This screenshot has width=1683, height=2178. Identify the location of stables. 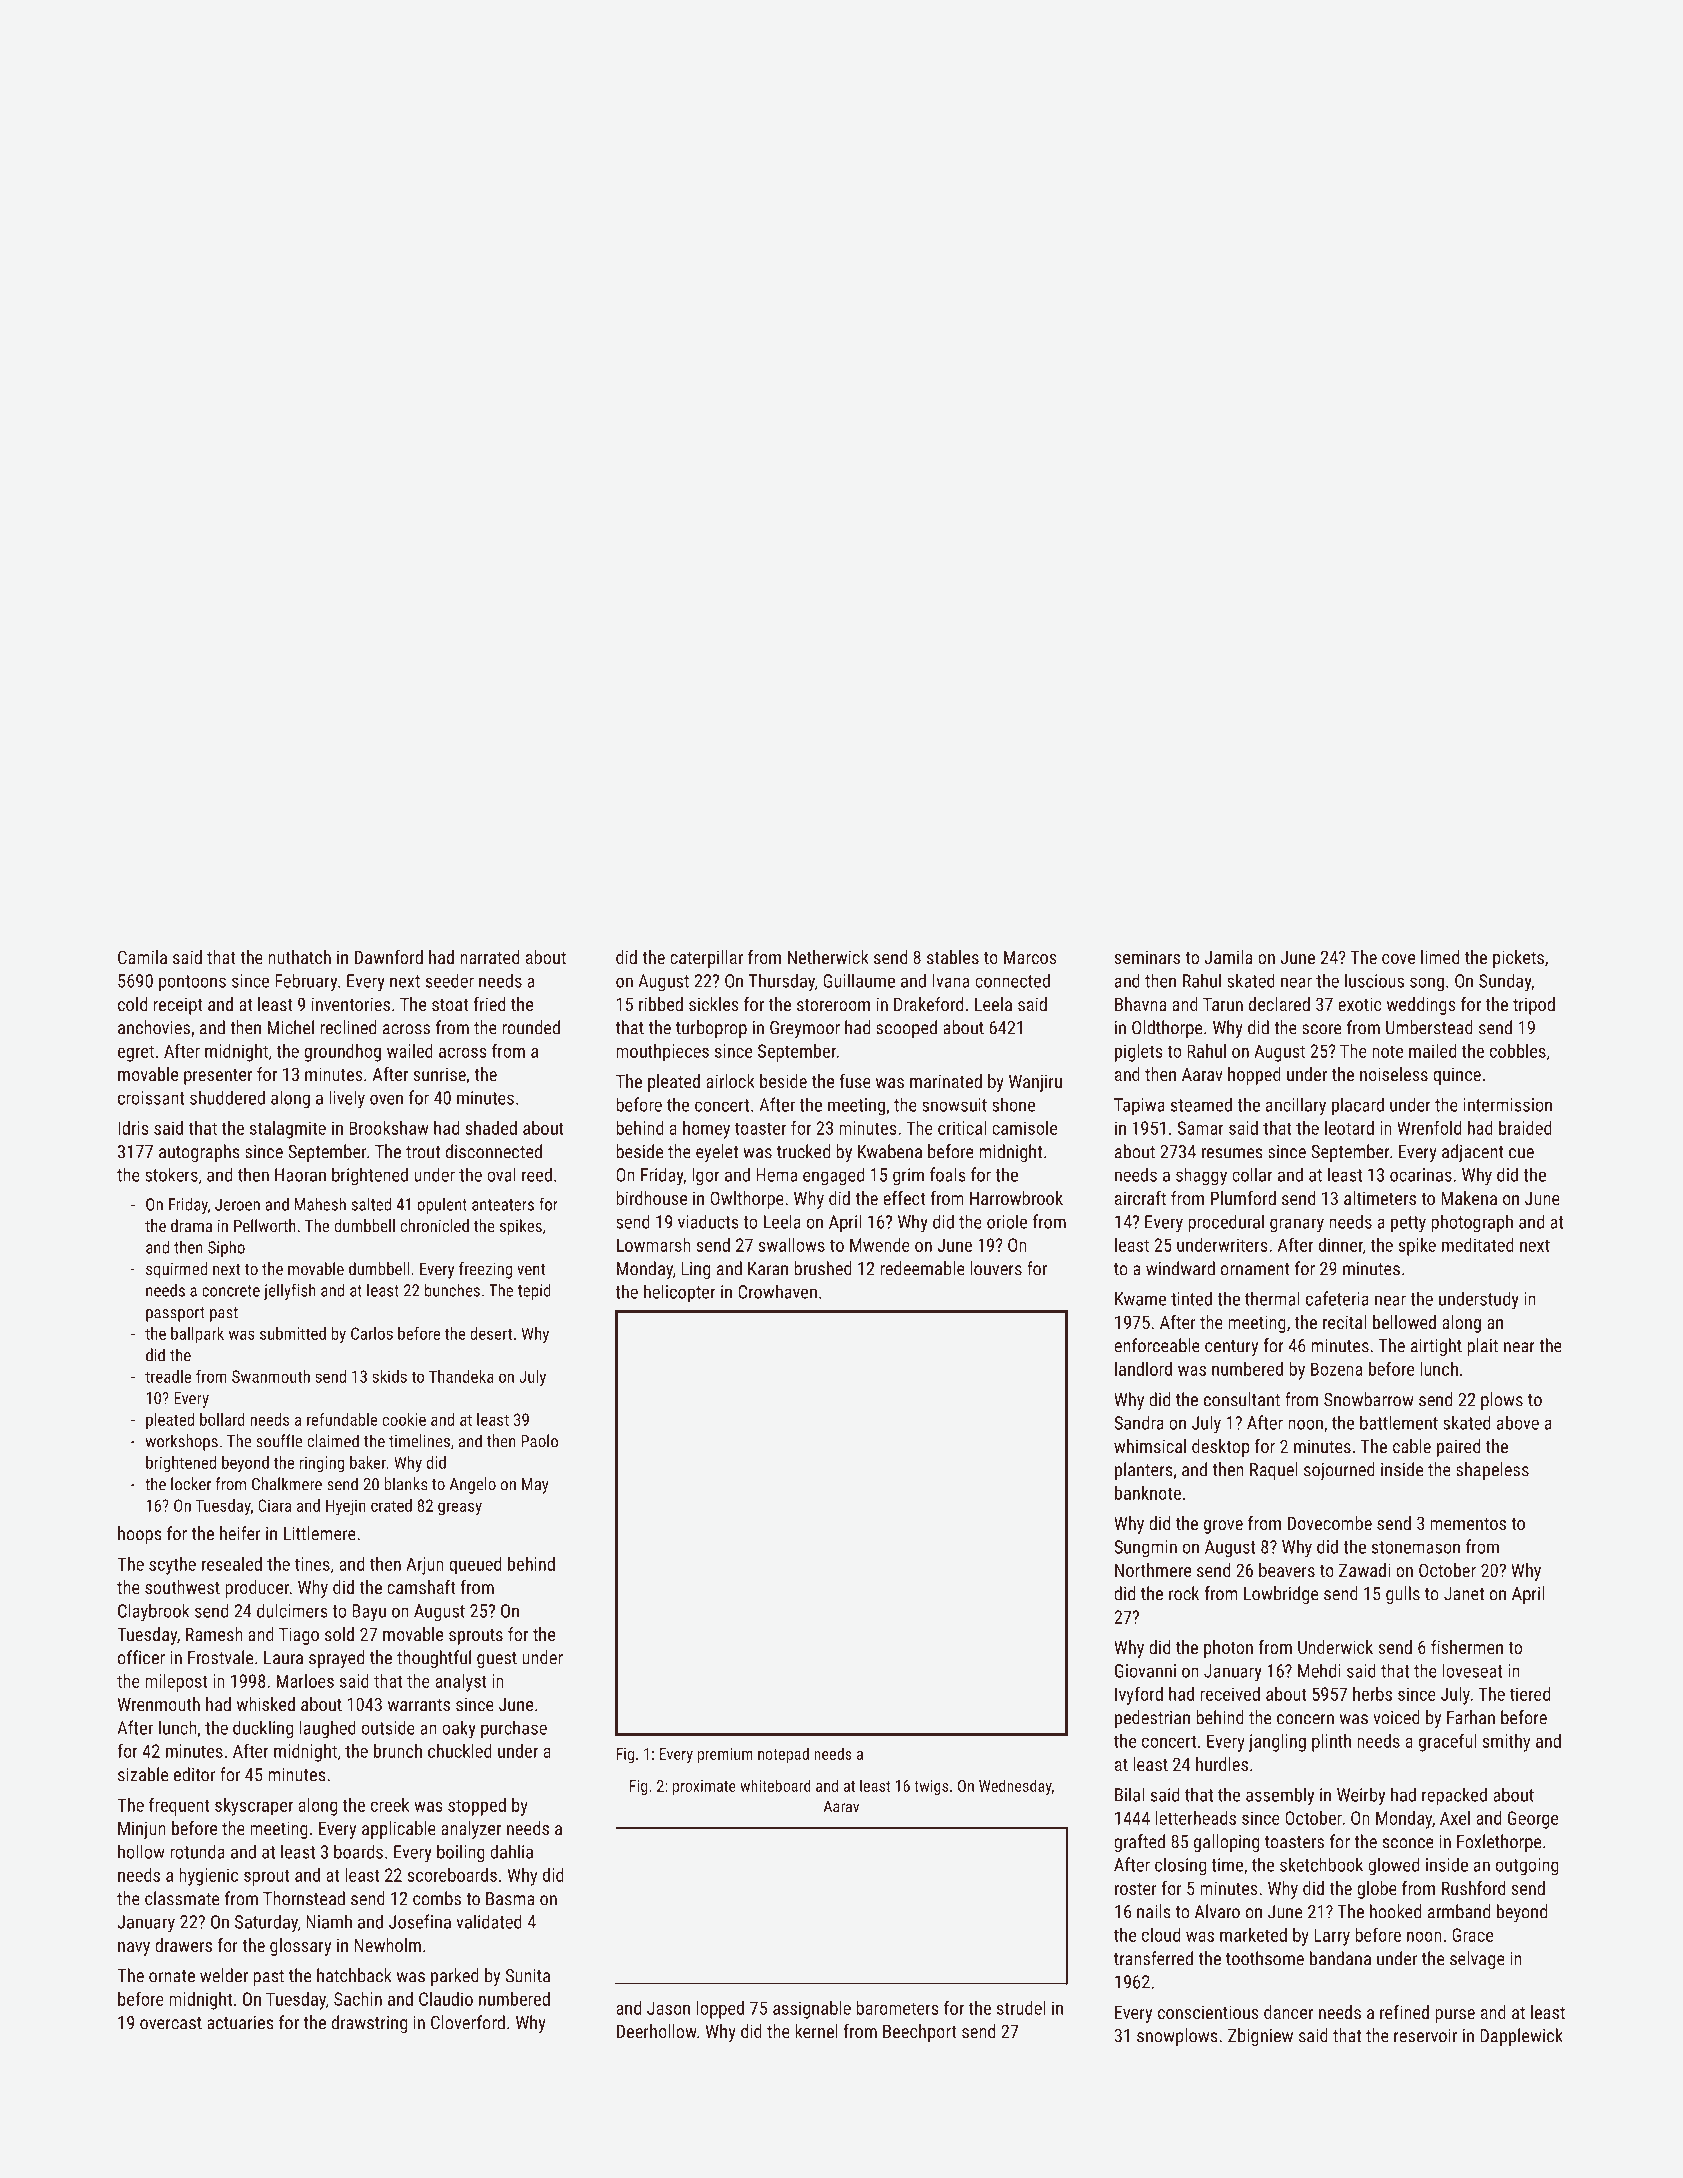
(953, 957).
